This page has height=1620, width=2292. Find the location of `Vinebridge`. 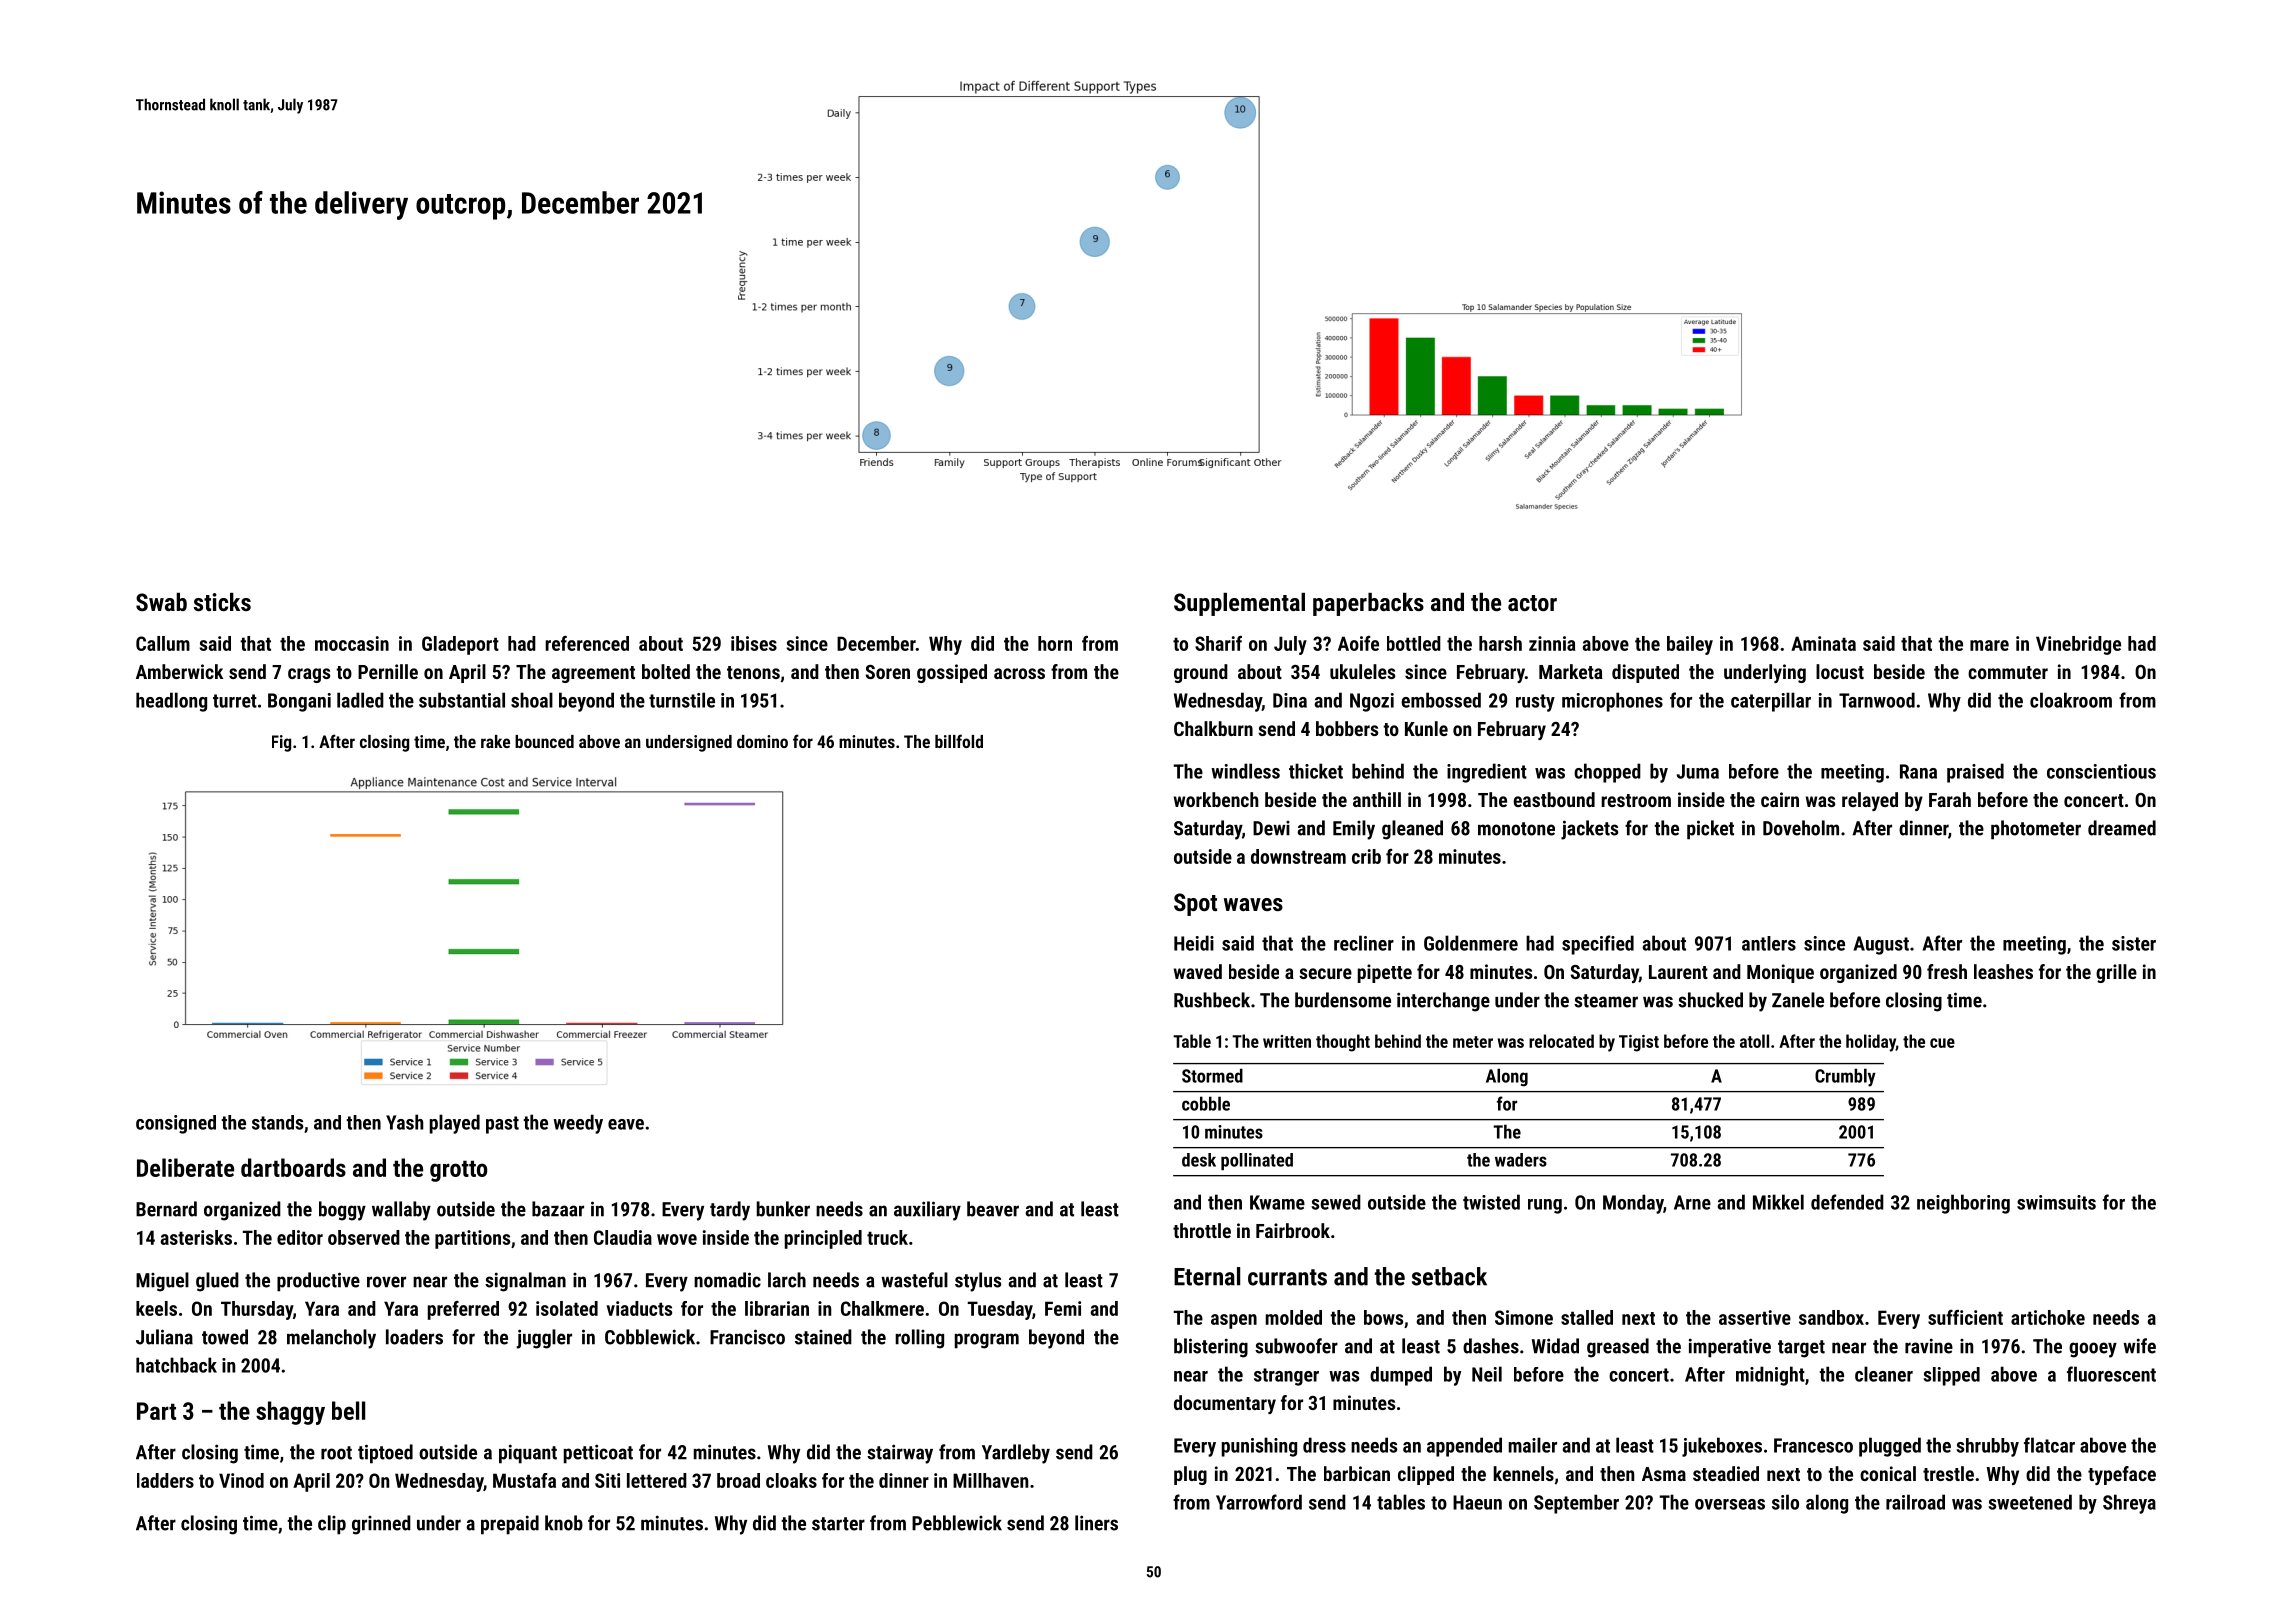

Vinebridge is located at coordinates (2078, 645).
